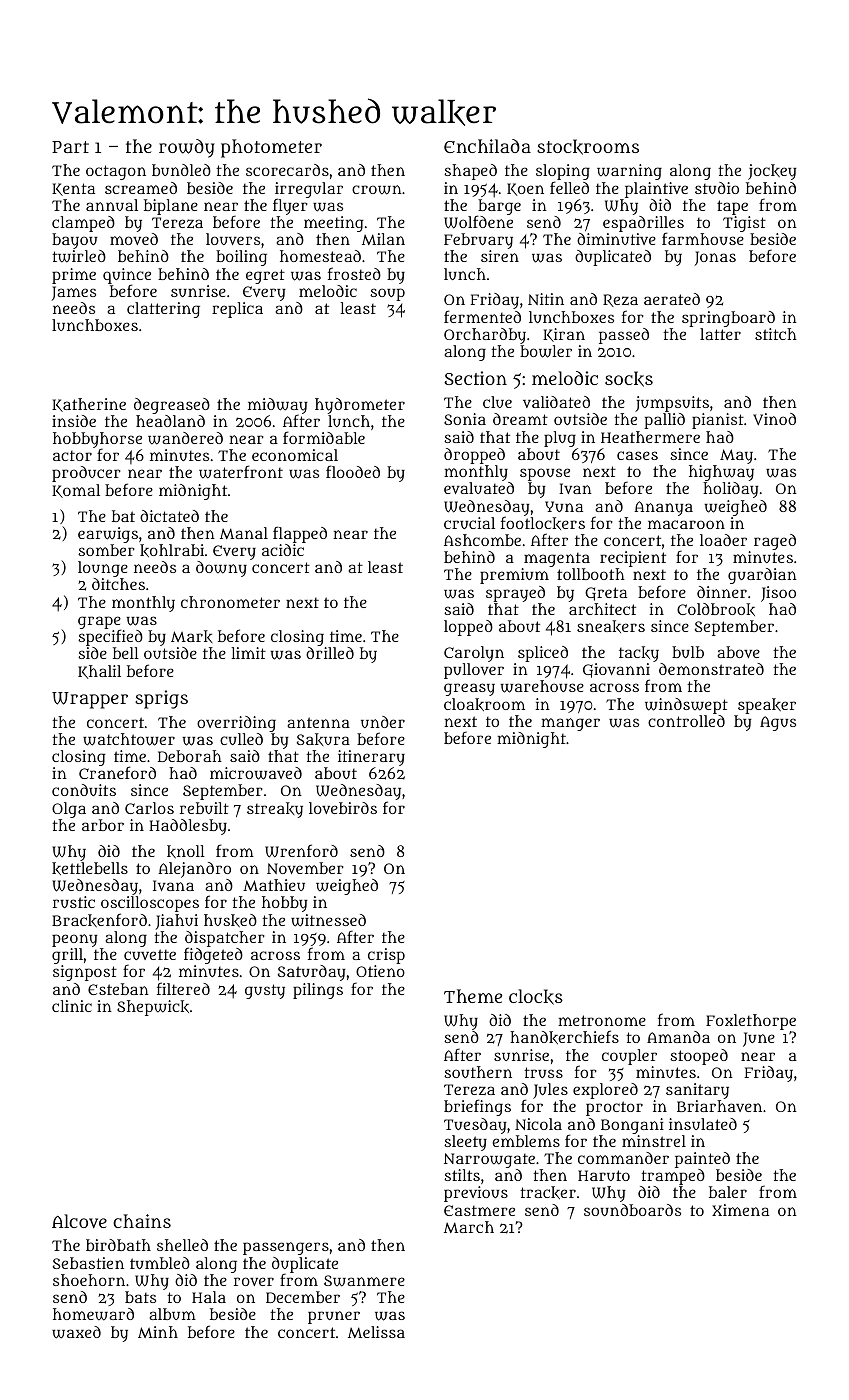  I want to click on annual, so click(112, 205).
